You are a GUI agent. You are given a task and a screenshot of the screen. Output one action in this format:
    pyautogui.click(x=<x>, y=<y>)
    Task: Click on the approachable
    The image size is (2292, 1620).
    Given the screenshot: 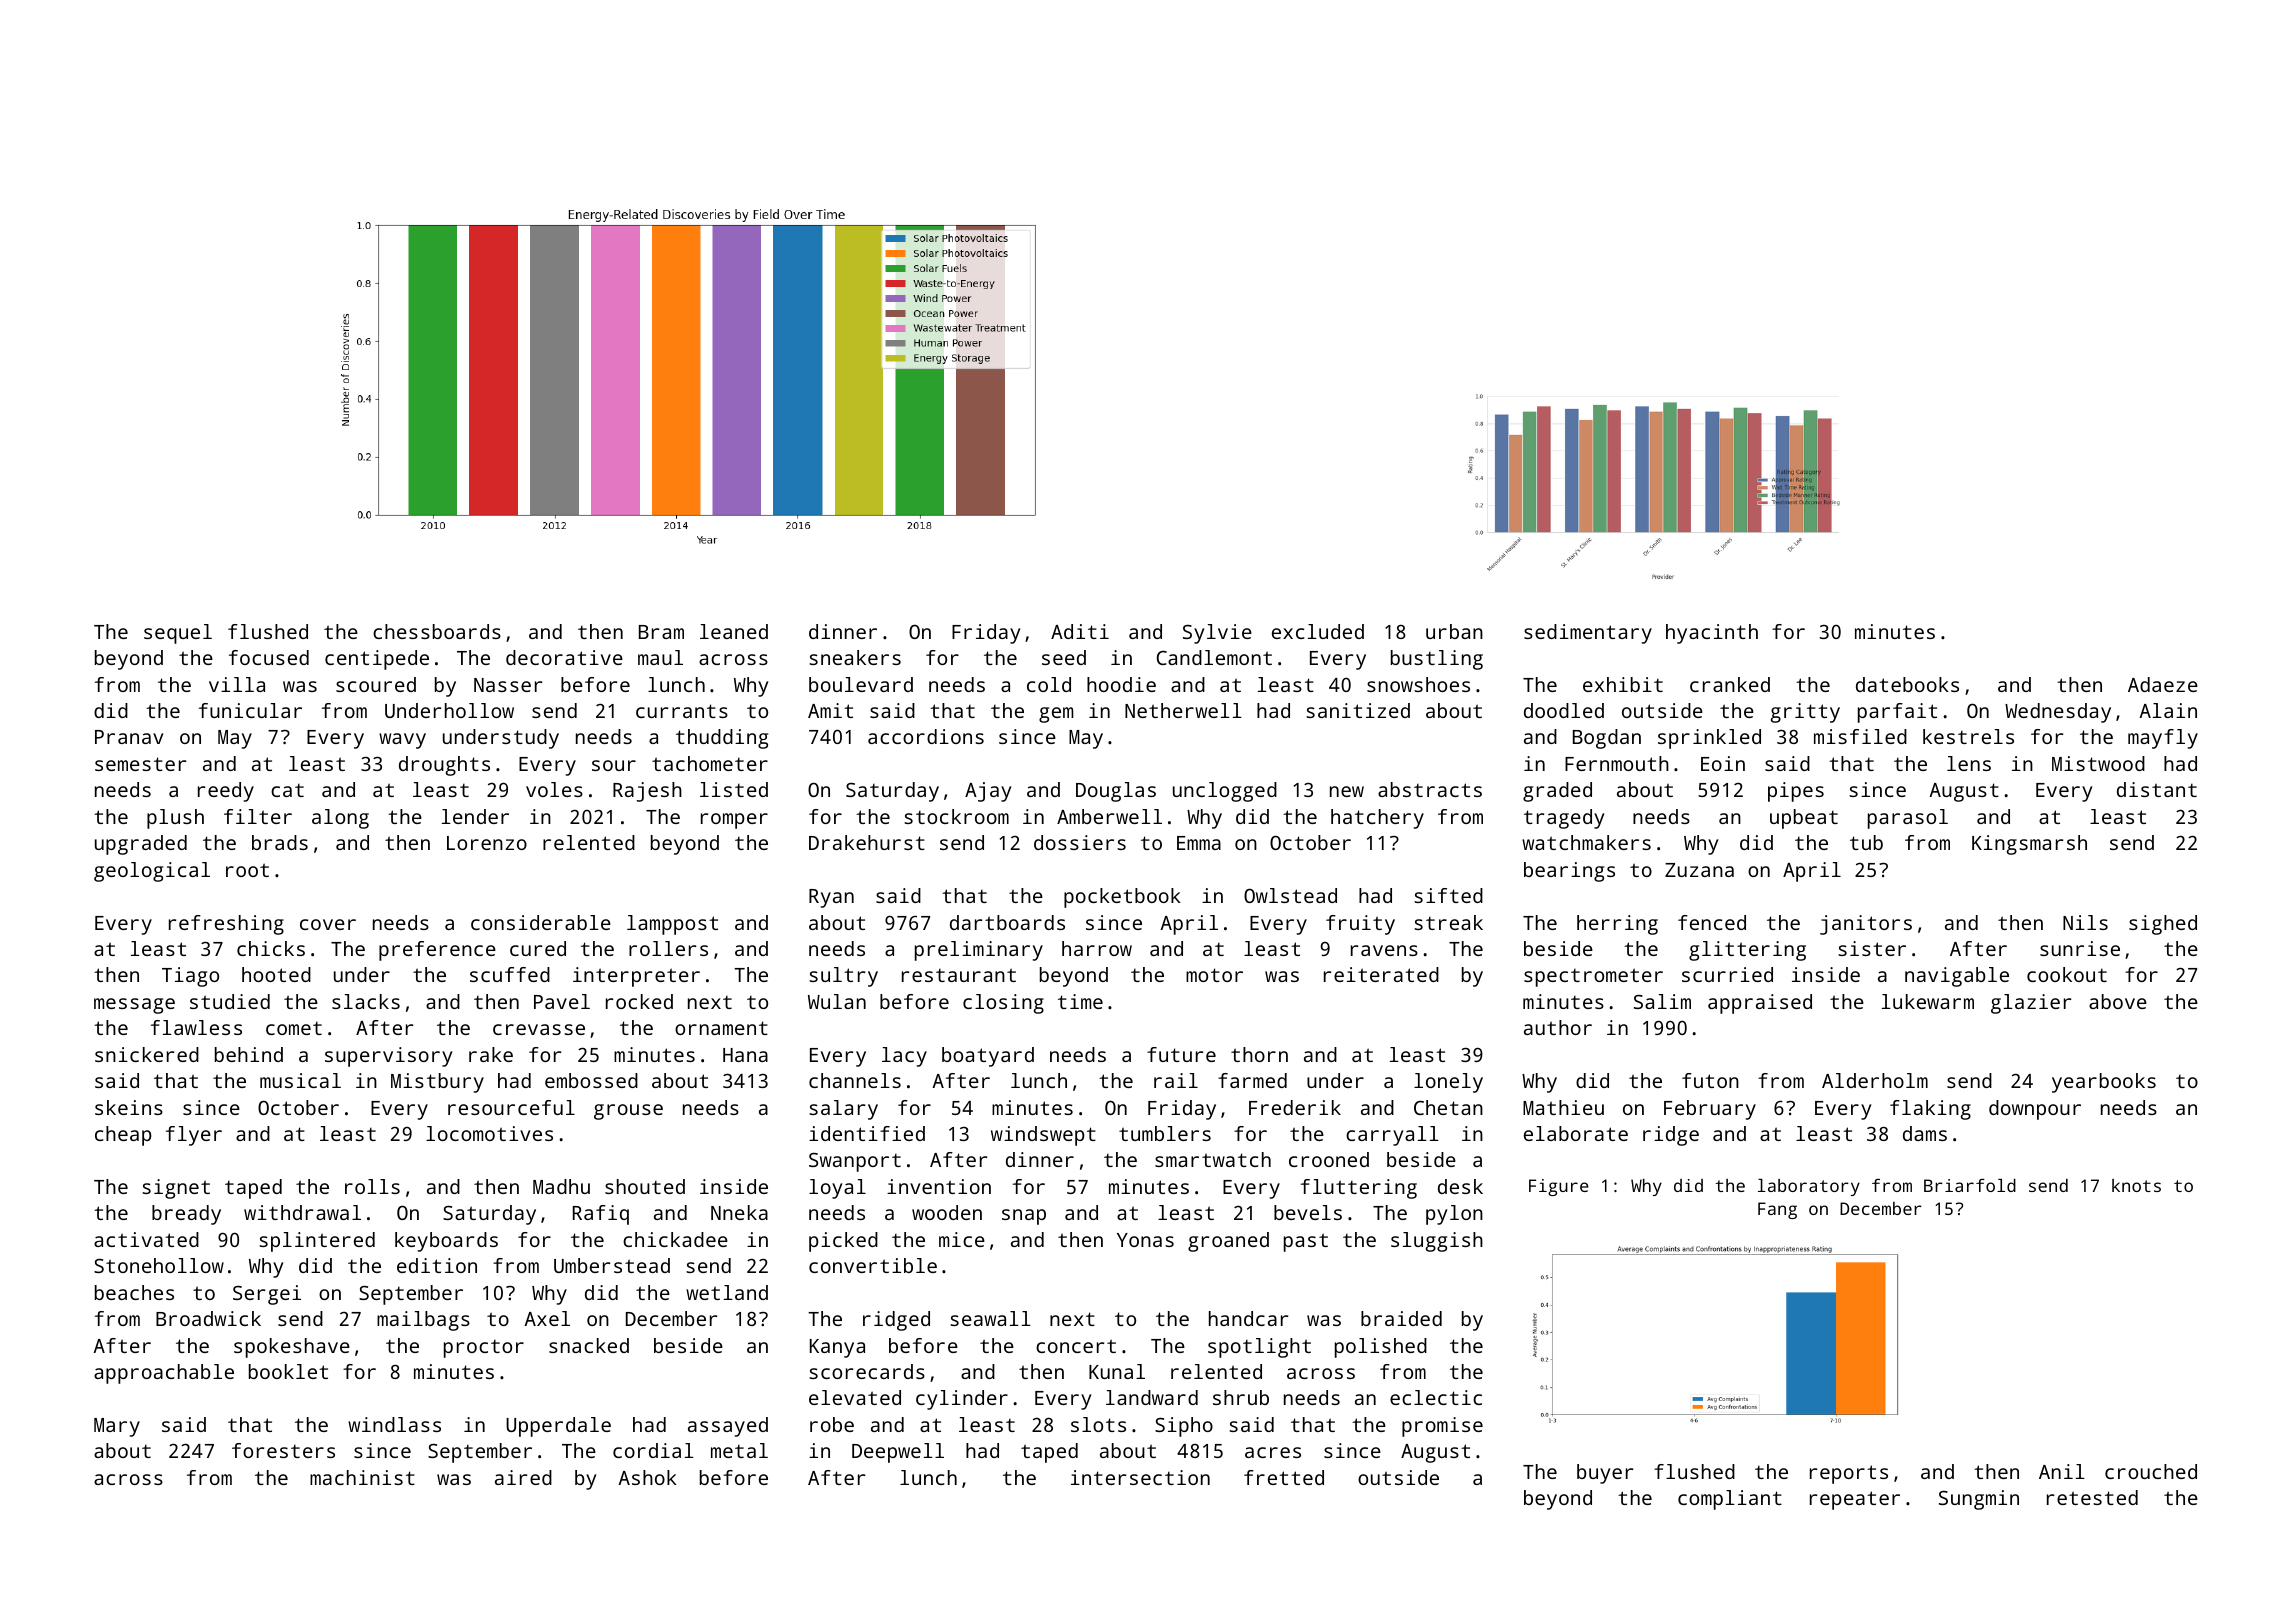 What is the action you would take?
    pyautogui.click(x=164, y=1374)
